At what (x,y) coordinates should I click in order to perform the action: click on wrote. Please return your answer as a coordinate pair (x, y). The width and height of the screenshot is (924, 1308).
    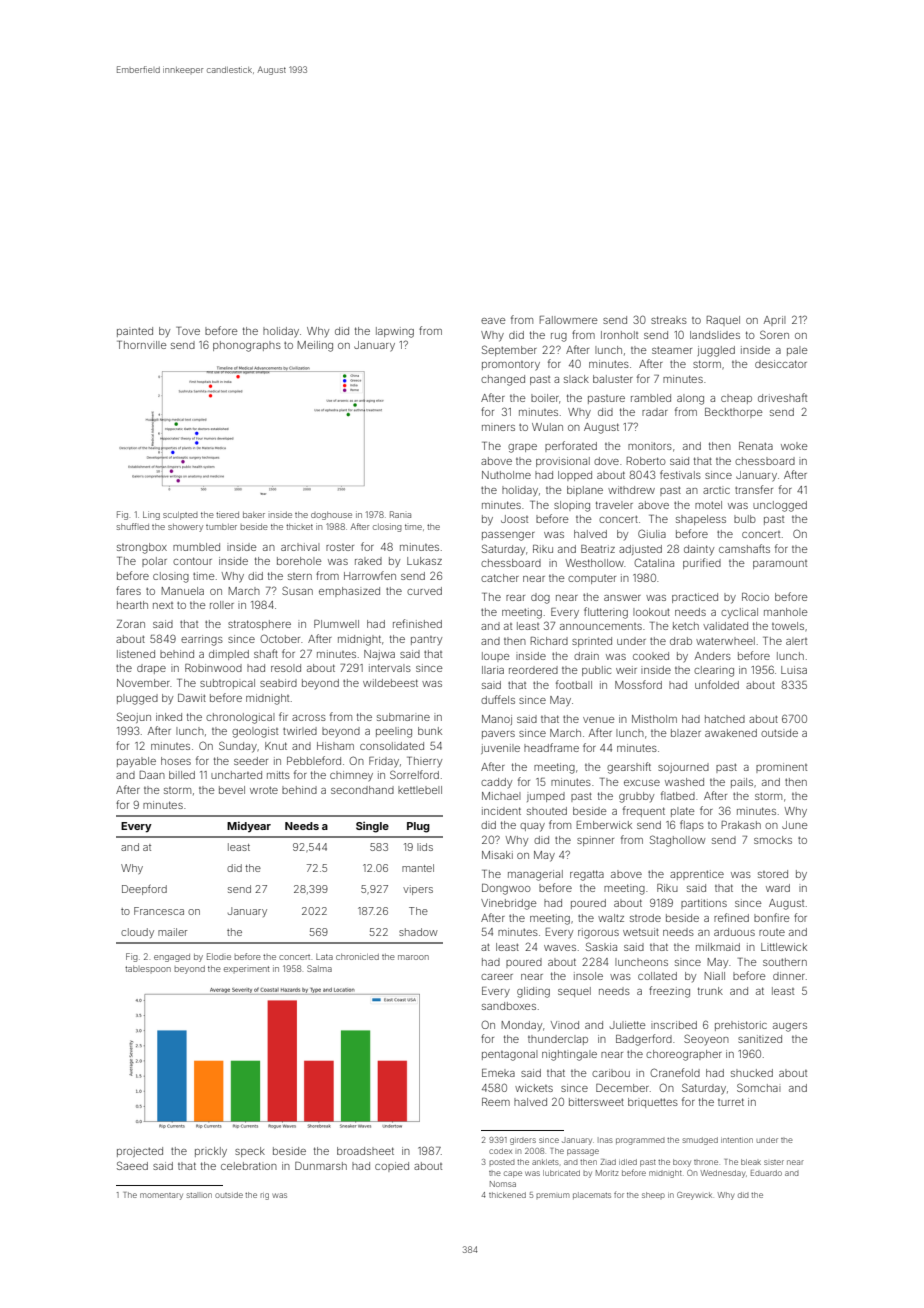
    Looking at the image, I should click on (264, 790).
